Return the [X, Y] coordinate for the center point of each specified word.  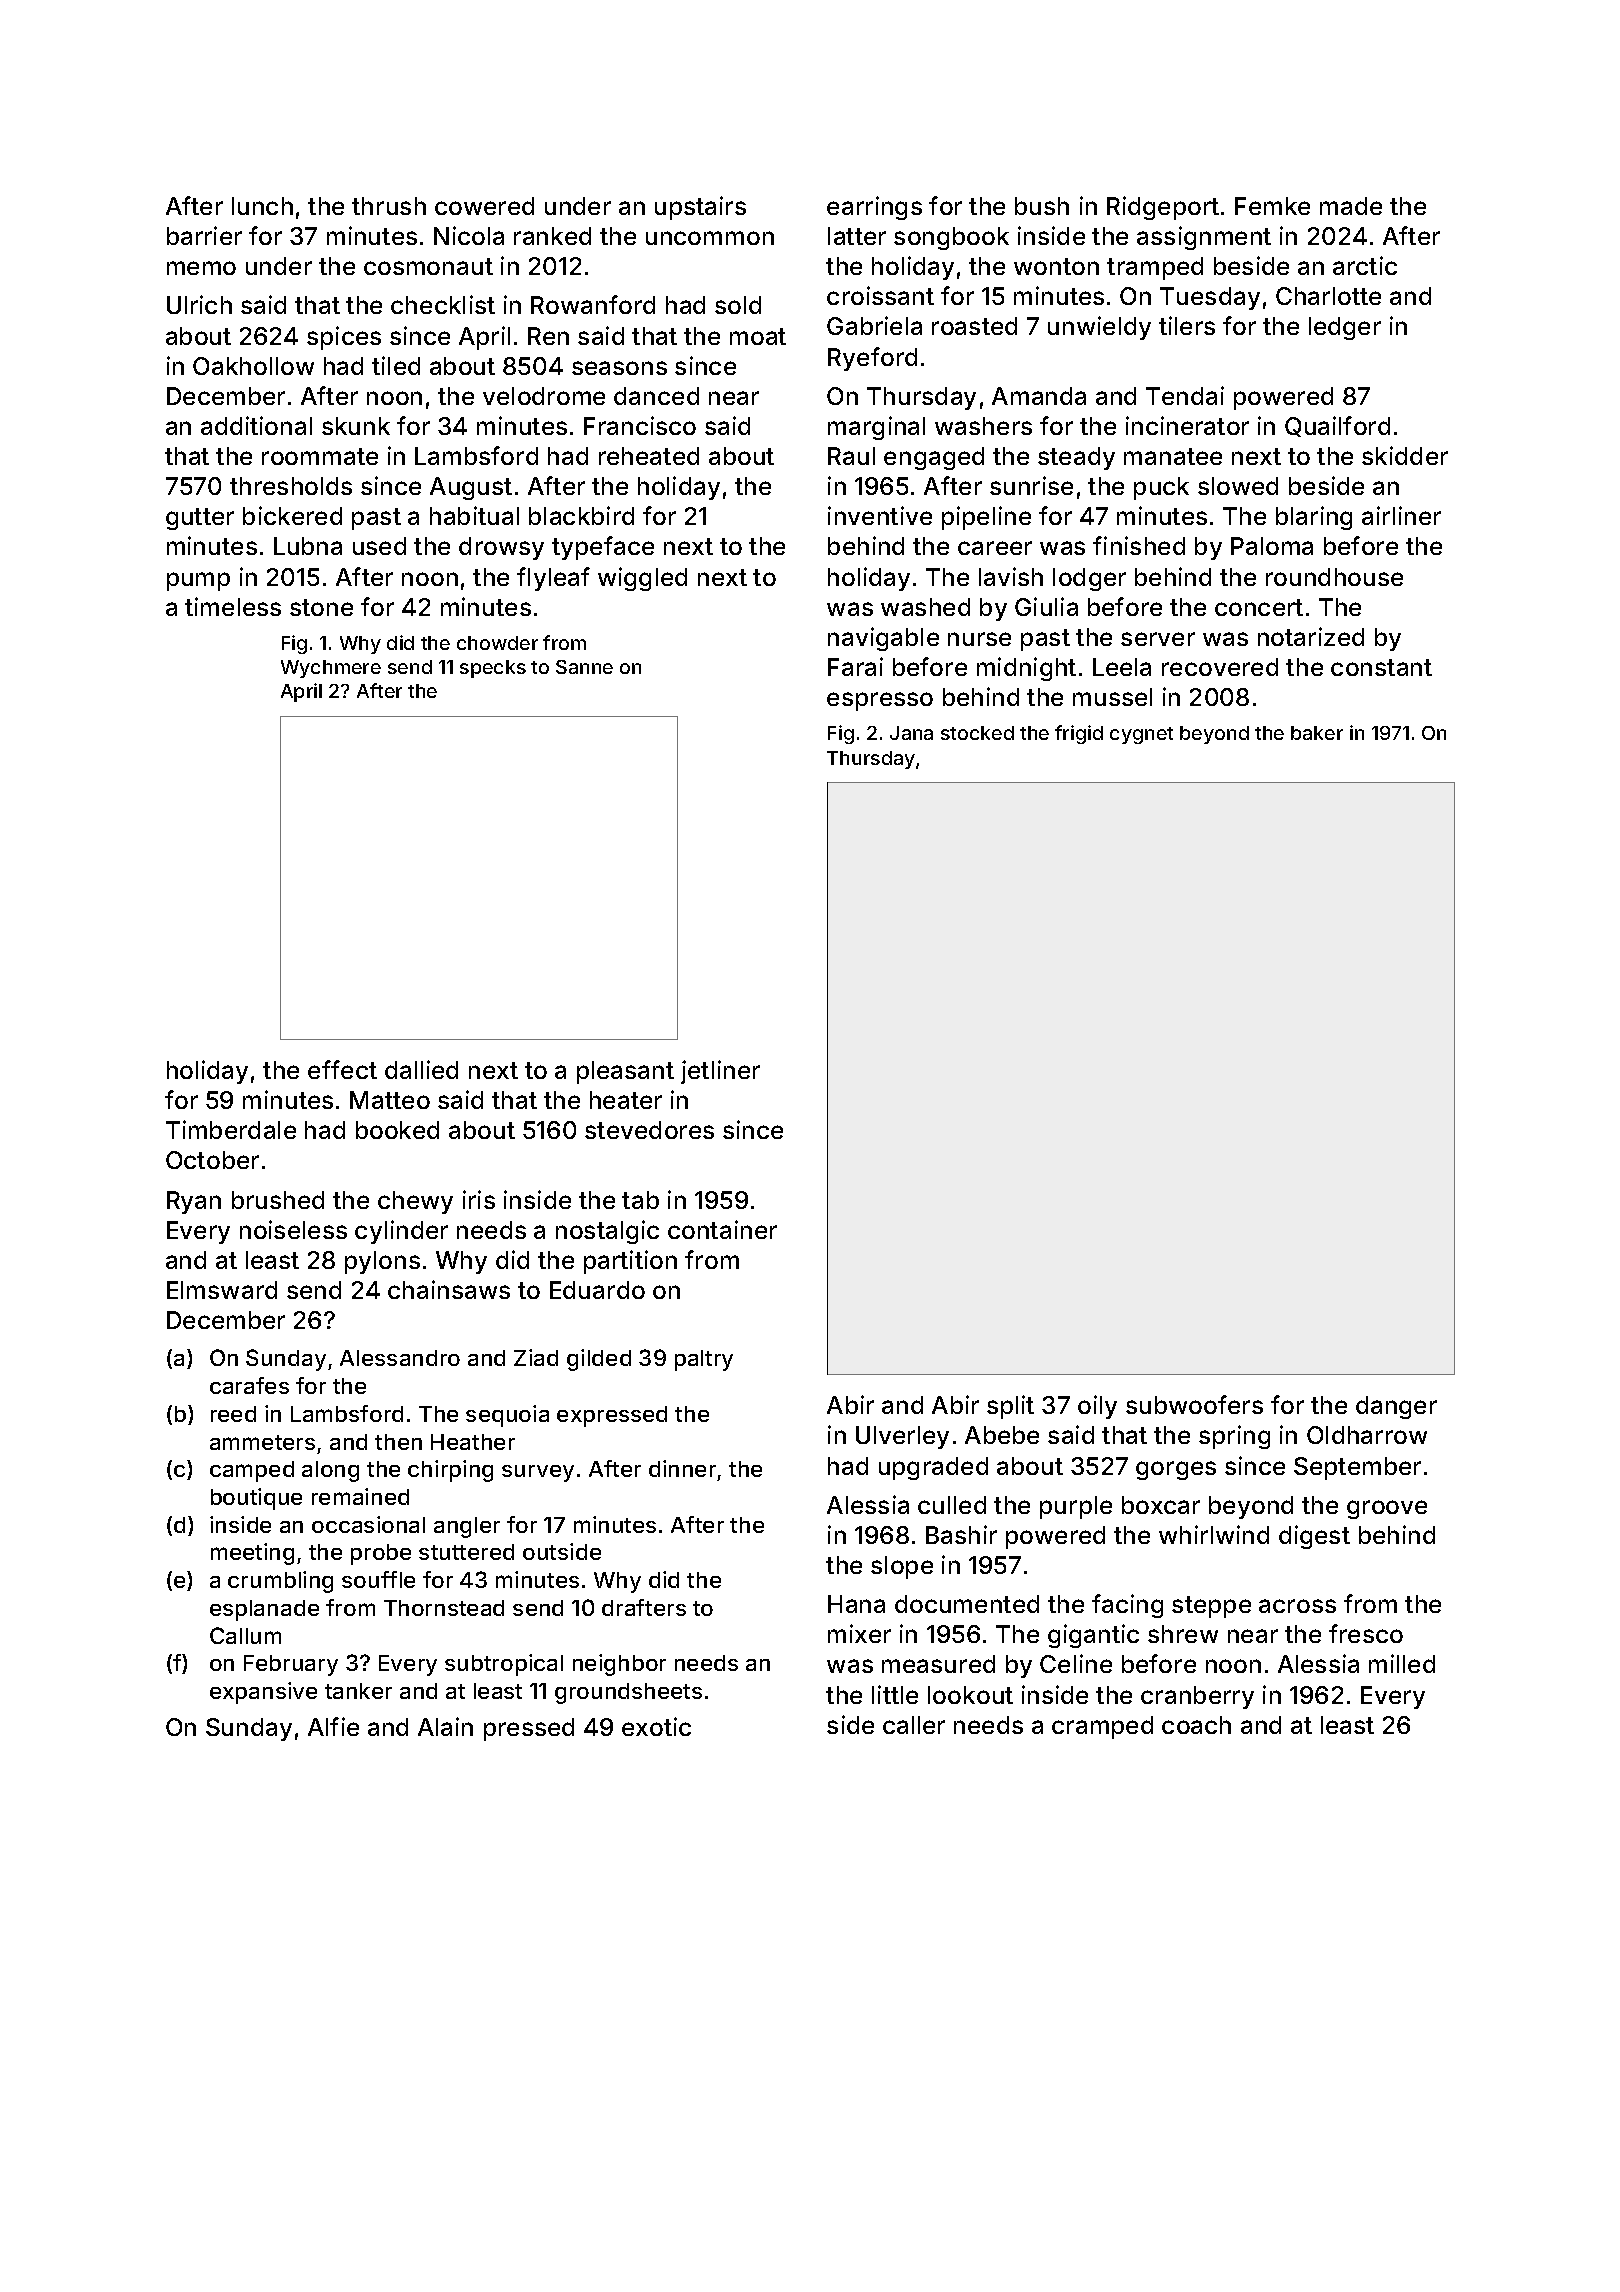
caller [914, 1725]
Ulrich [199, 304]
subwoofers [1194, 1404]
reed [233, 1414]
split [1010, 1407]
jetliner [720, 1072]
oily [1097, 1407]
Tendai [1185, 395]
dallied [421, 1069]
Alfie [333, 1726]
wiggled [642, 579]
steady [1076, 458]
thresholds [291, 486]
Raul [851, 456]
